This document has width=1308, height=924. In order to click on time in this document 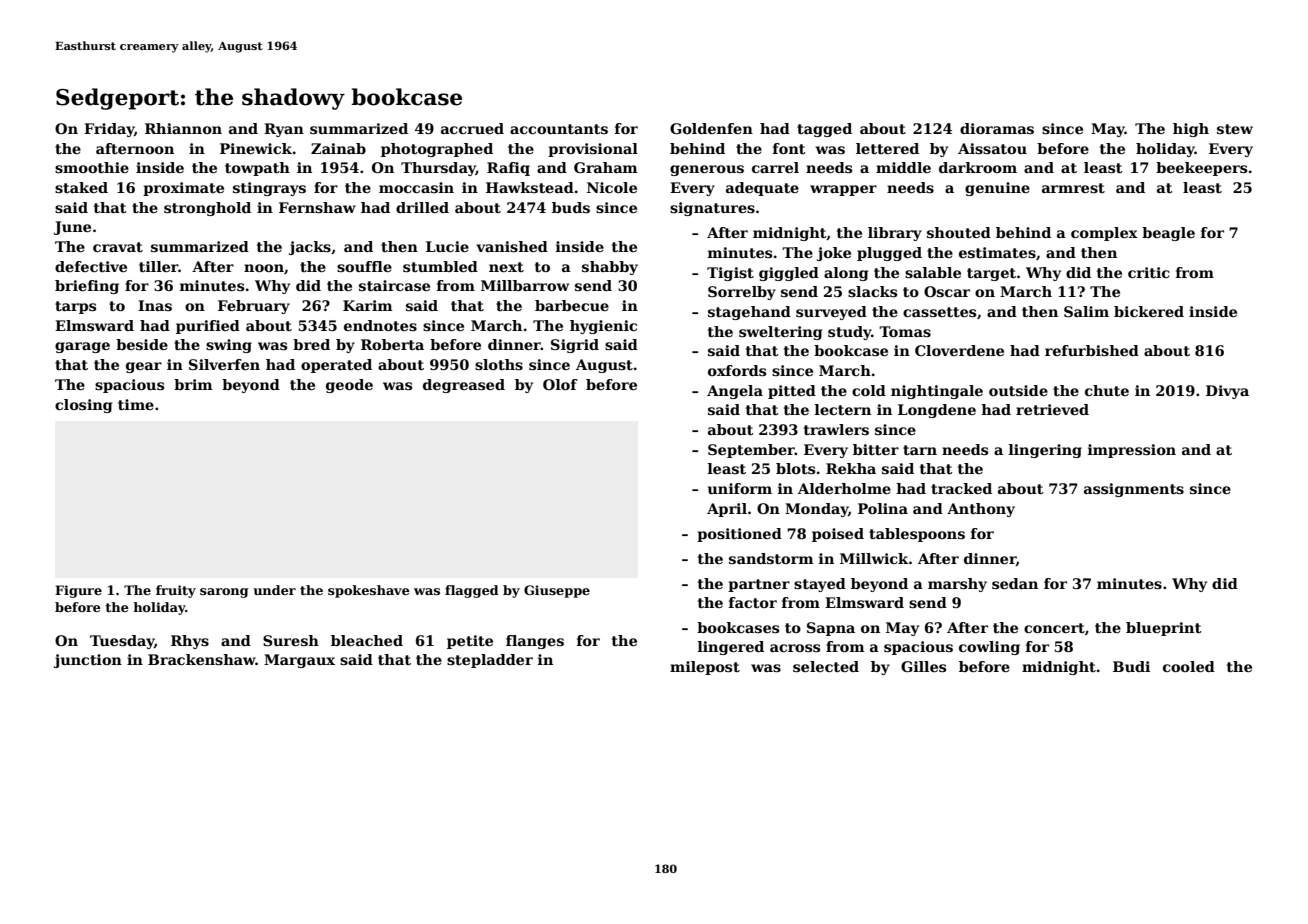, I will do `click(136, 404)`.
